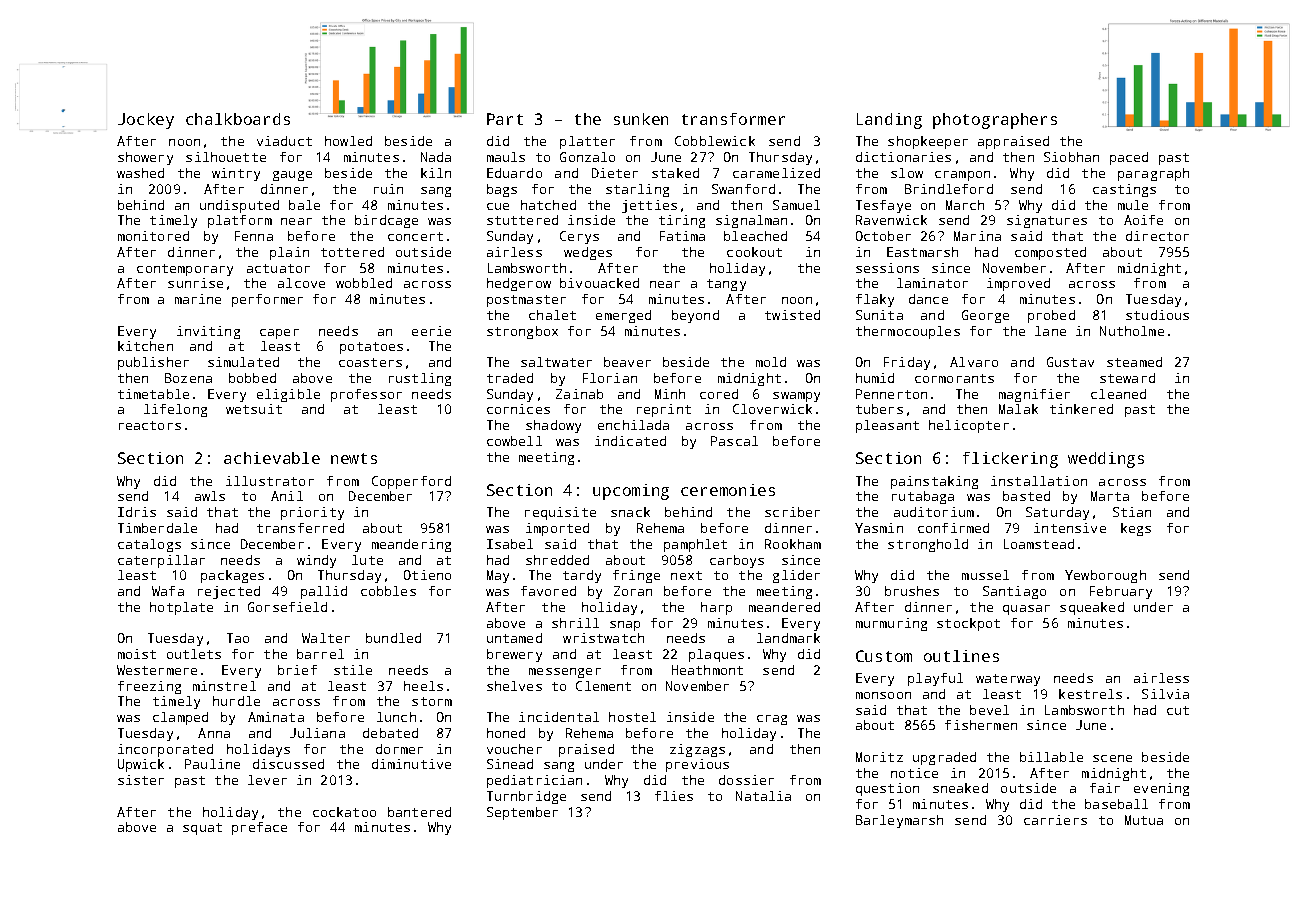  I want to click on landmark, so click(788, 638).
